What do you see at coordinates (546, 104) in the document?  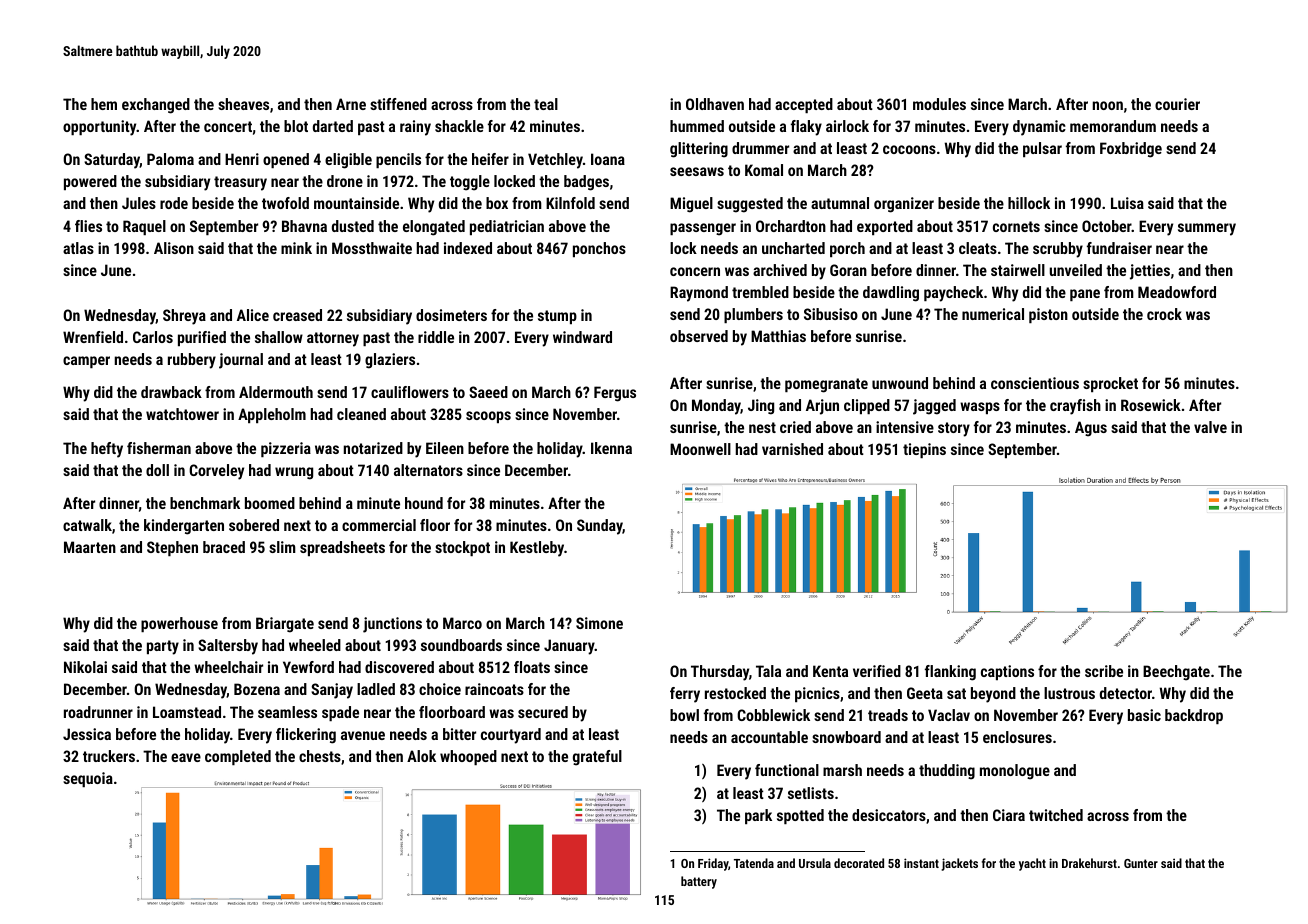 I see `teal` at bounding box center [546, 104].
